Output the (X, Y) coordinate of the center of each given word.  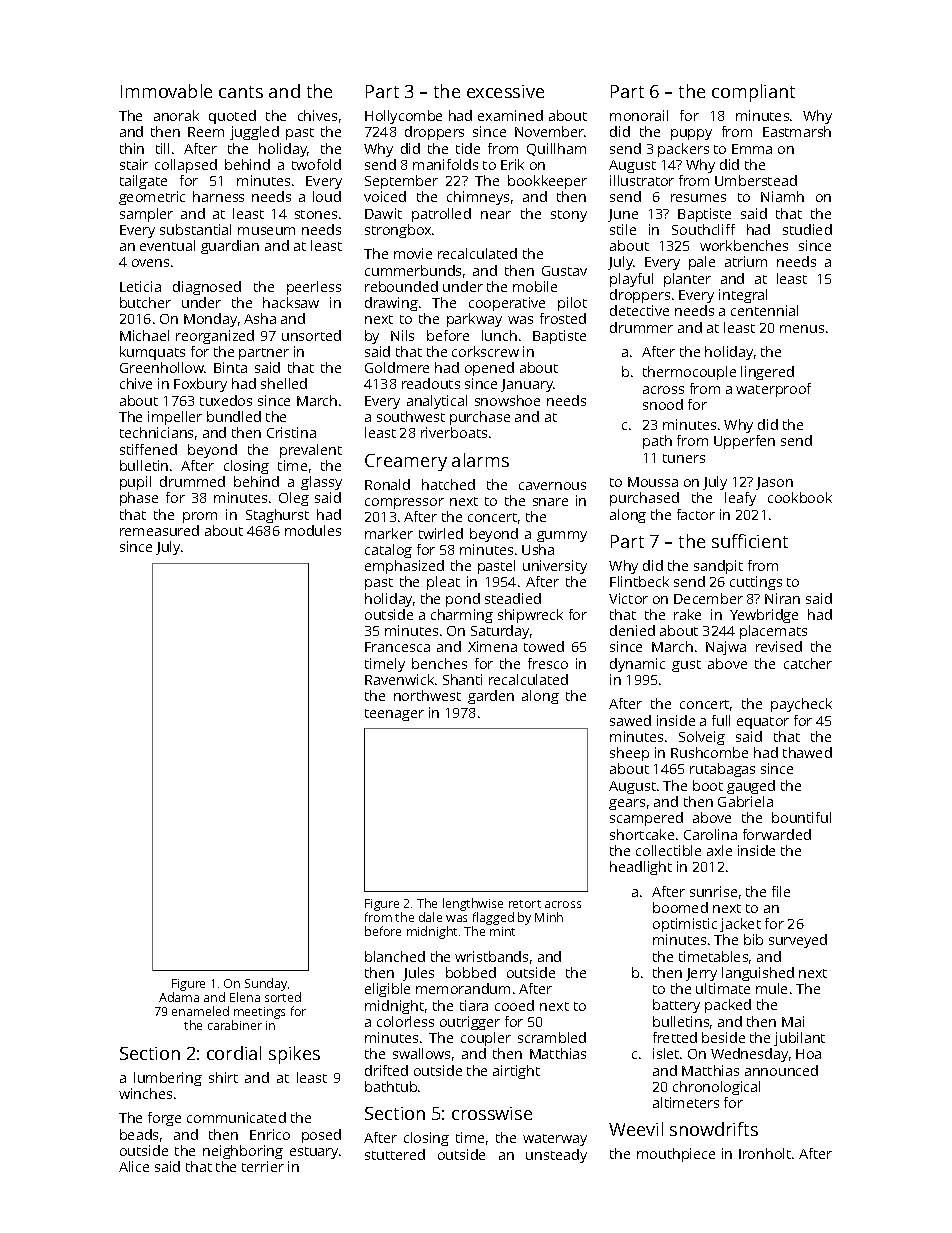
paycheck (801, 705)
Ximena (492, 646)
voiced (385, 196)
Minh (549, 917)
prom (200, 517)
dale (430, 917)
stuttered (395, 1154)
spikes (294, 1055)
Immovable (166, 91)
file (781, 891)
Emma (752, 149)
